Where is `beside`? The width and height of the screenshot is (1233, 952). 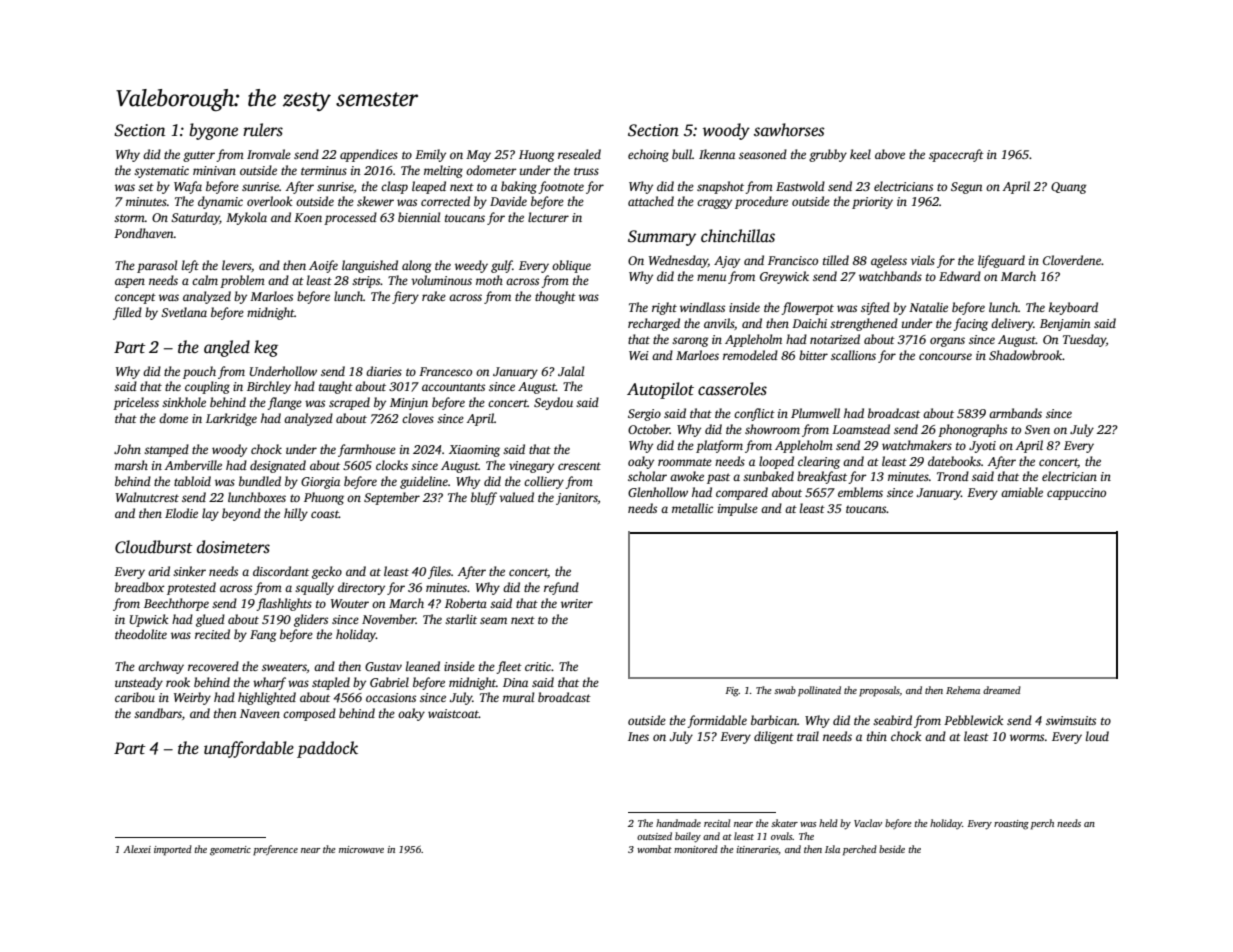 beside is located at coordinates (892, 849).
